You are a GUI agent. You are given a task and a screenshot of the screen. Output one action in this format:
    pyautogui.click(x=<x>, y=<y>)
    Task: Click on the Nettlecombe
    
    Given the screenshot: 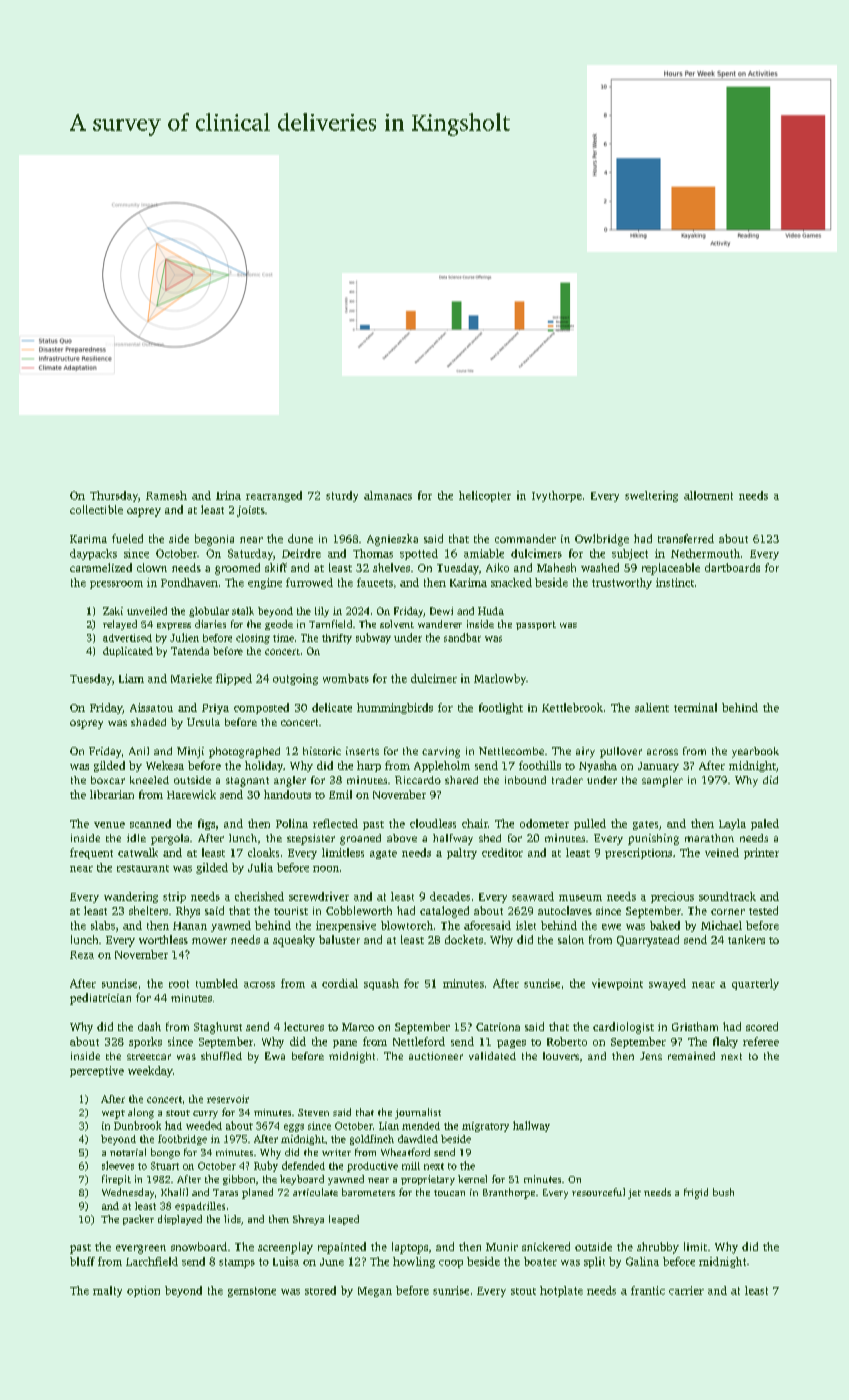 What is the action you would take?
    pyautogui.click(x=511, y=751)
